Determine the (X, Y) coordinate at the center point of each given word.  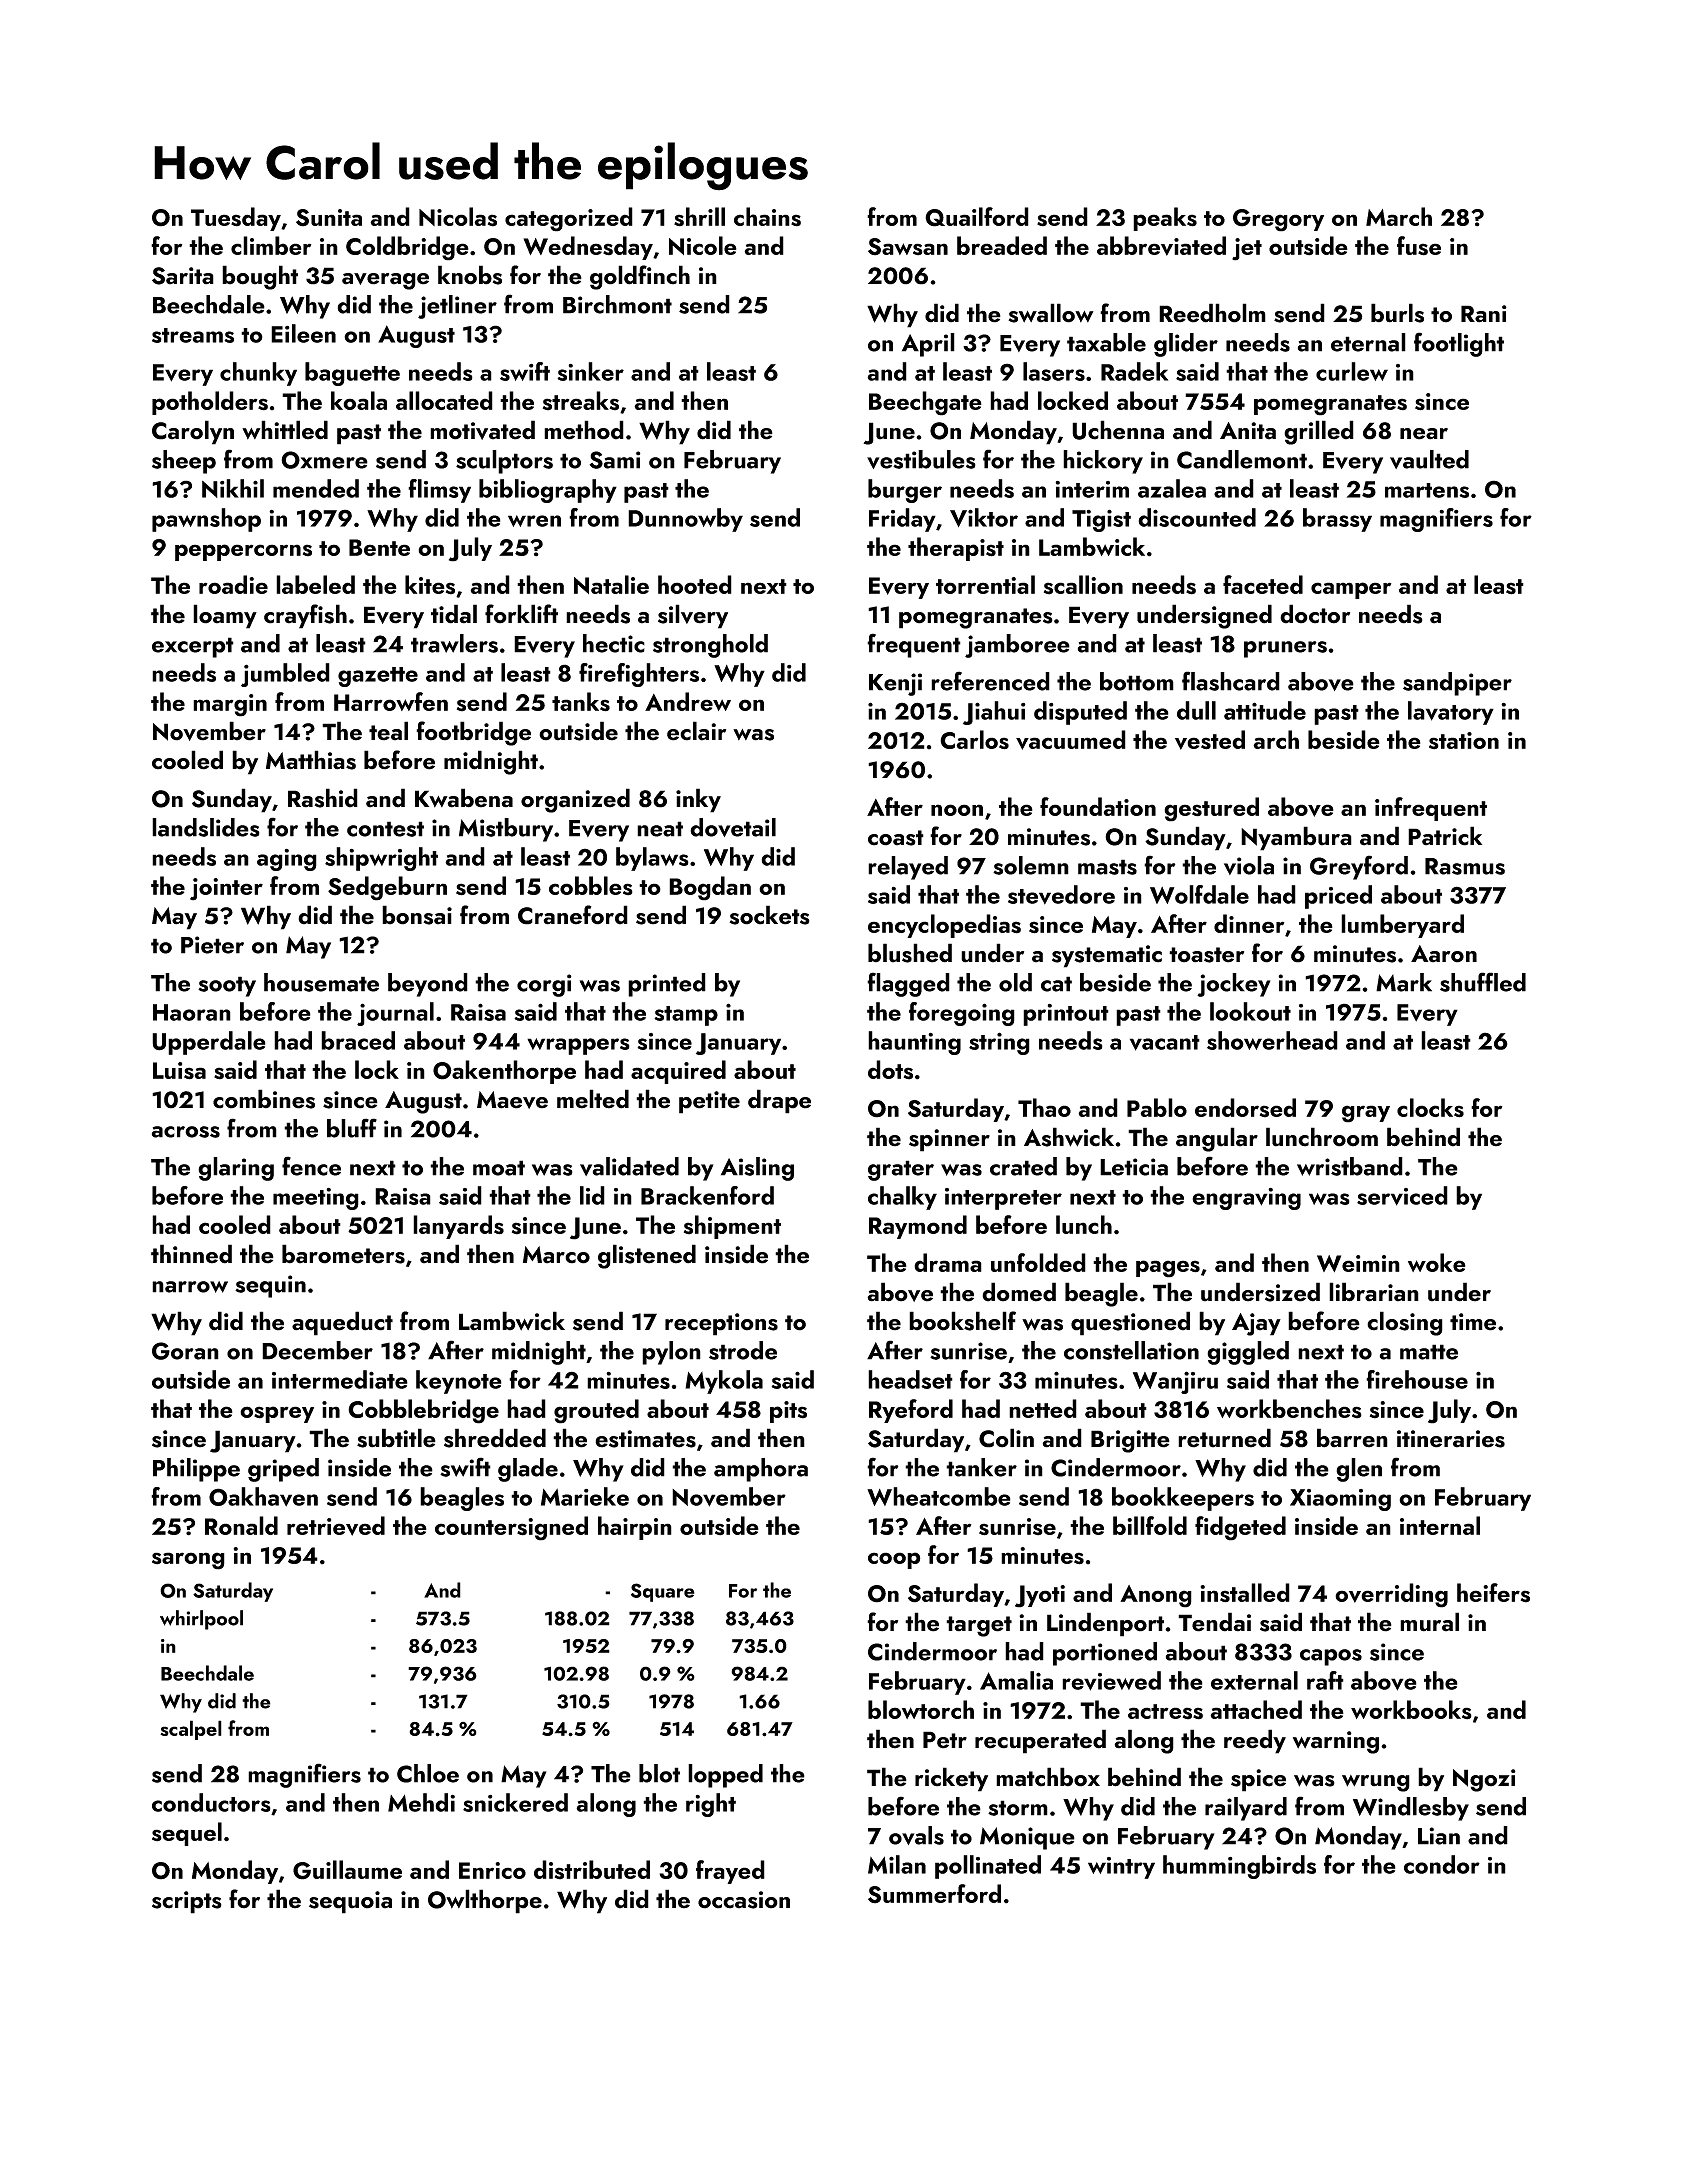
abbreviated (1161, 246)
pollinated (988, 1867)
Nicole (703, 245)
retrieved (336, 1526)
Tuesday (236, 219)
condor (1442, 1864)
